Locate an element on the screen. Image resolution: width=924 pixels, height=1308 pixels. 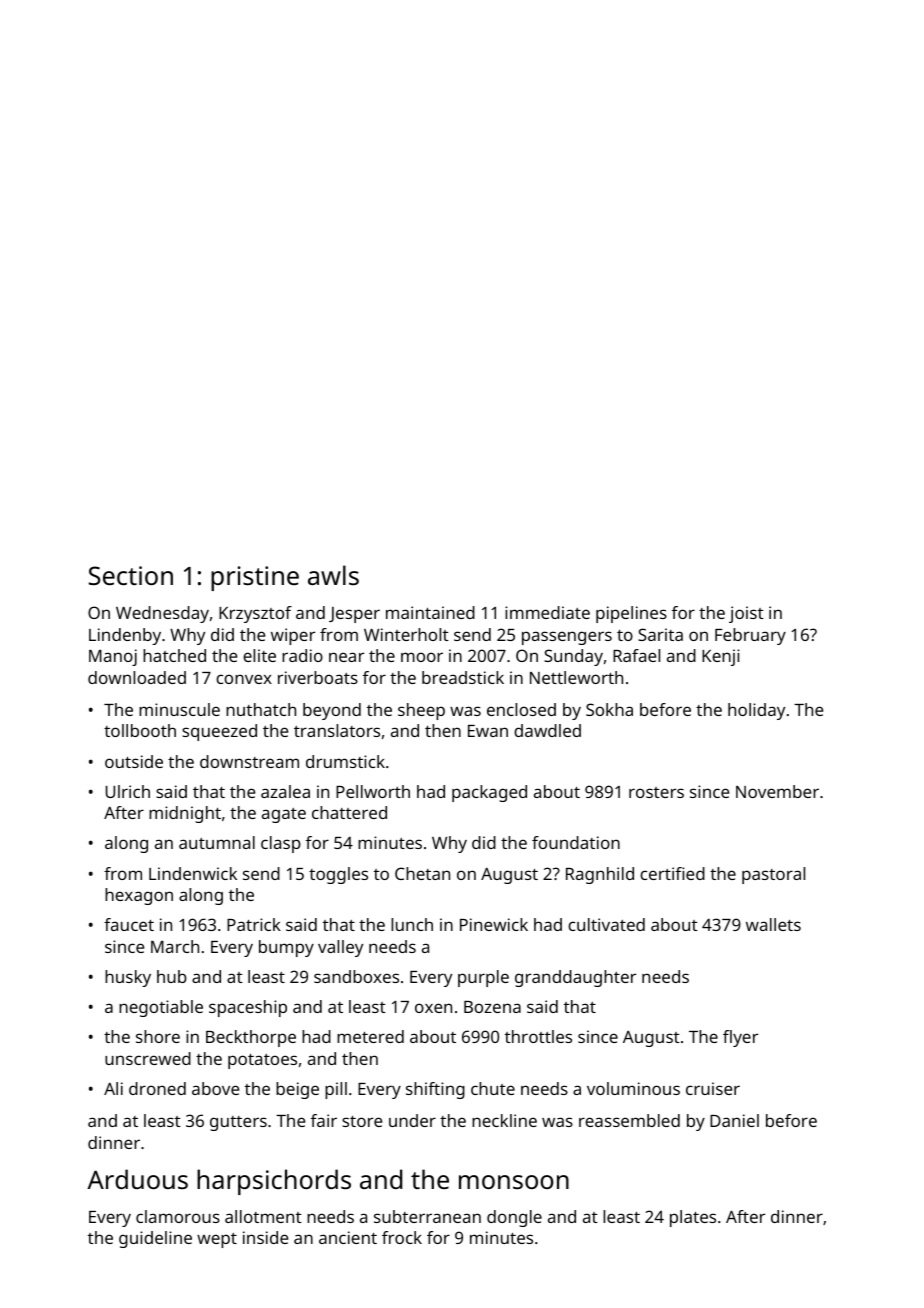
purple is located at coordinates (483, 978).
